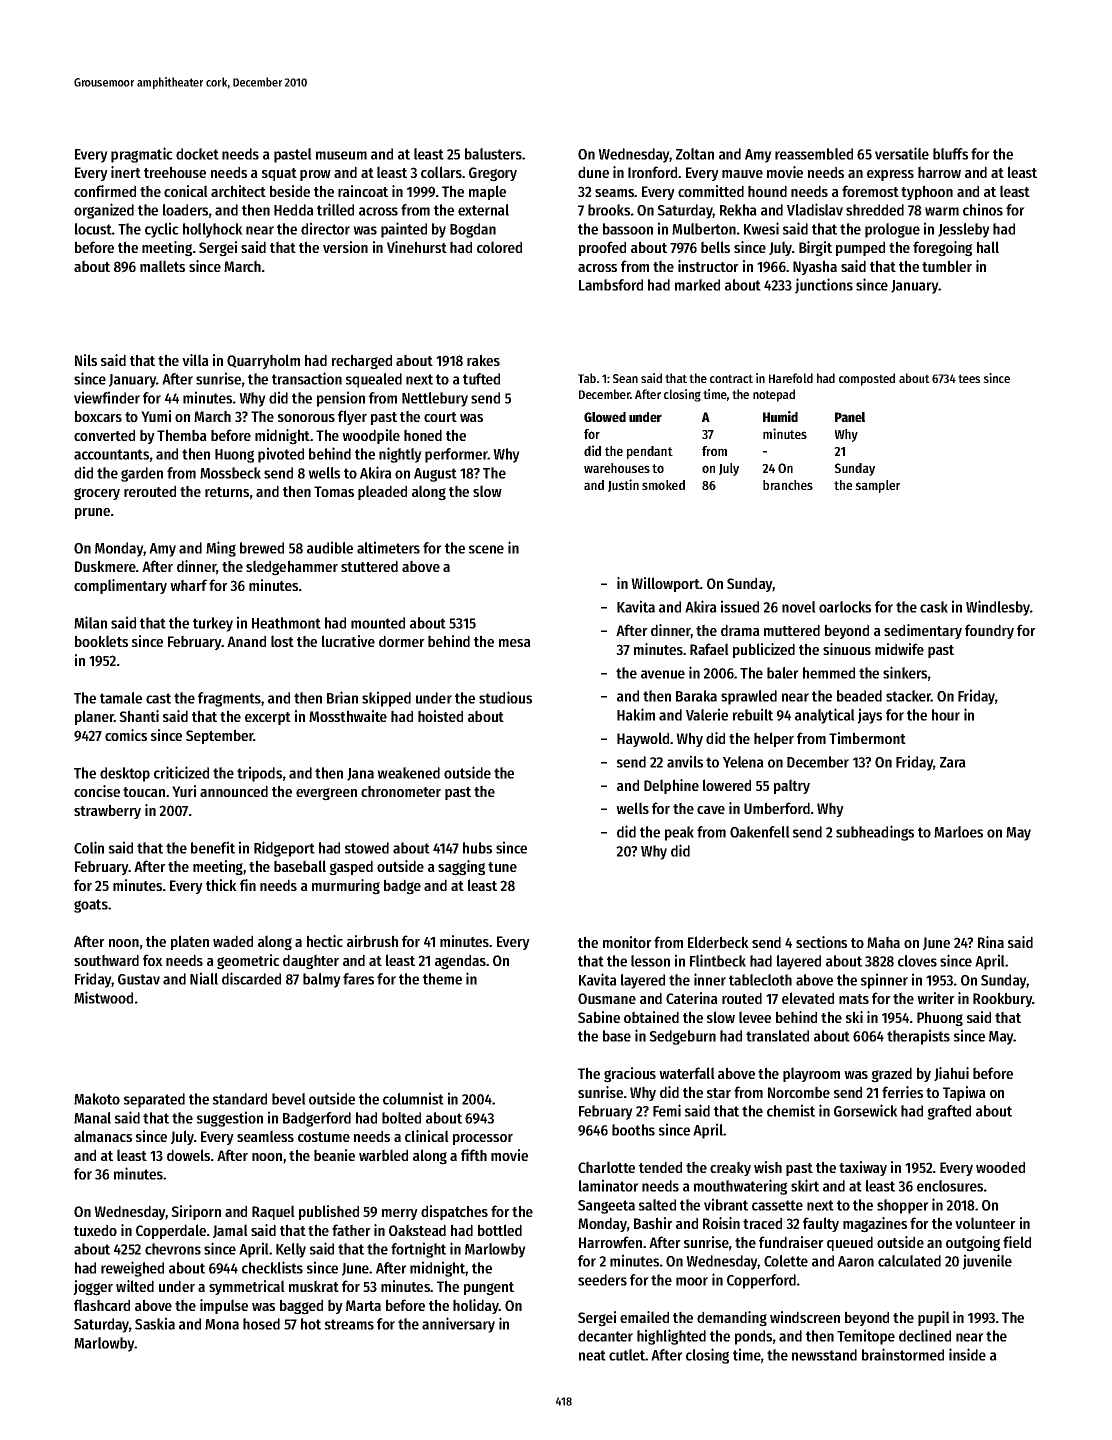  Describe the element at coordinates (950, 154) in the document. I see `bluffs` at that location.
